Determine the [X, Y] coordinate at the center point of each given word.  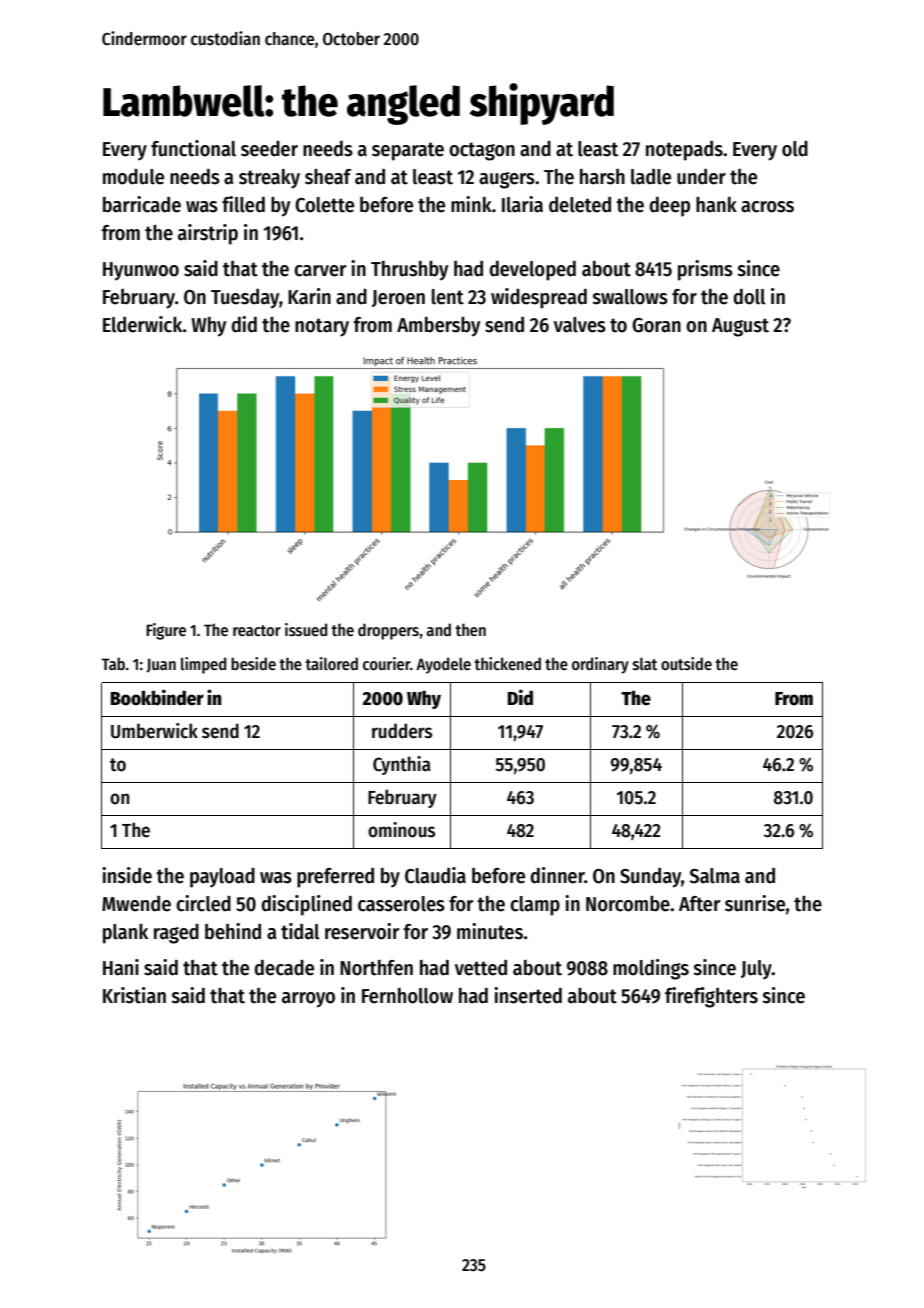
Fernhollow [407, 996]
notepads [684, 151]
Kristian [134, 995]
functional [193, 148]
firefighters [711, 997]
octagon [482, 151]
